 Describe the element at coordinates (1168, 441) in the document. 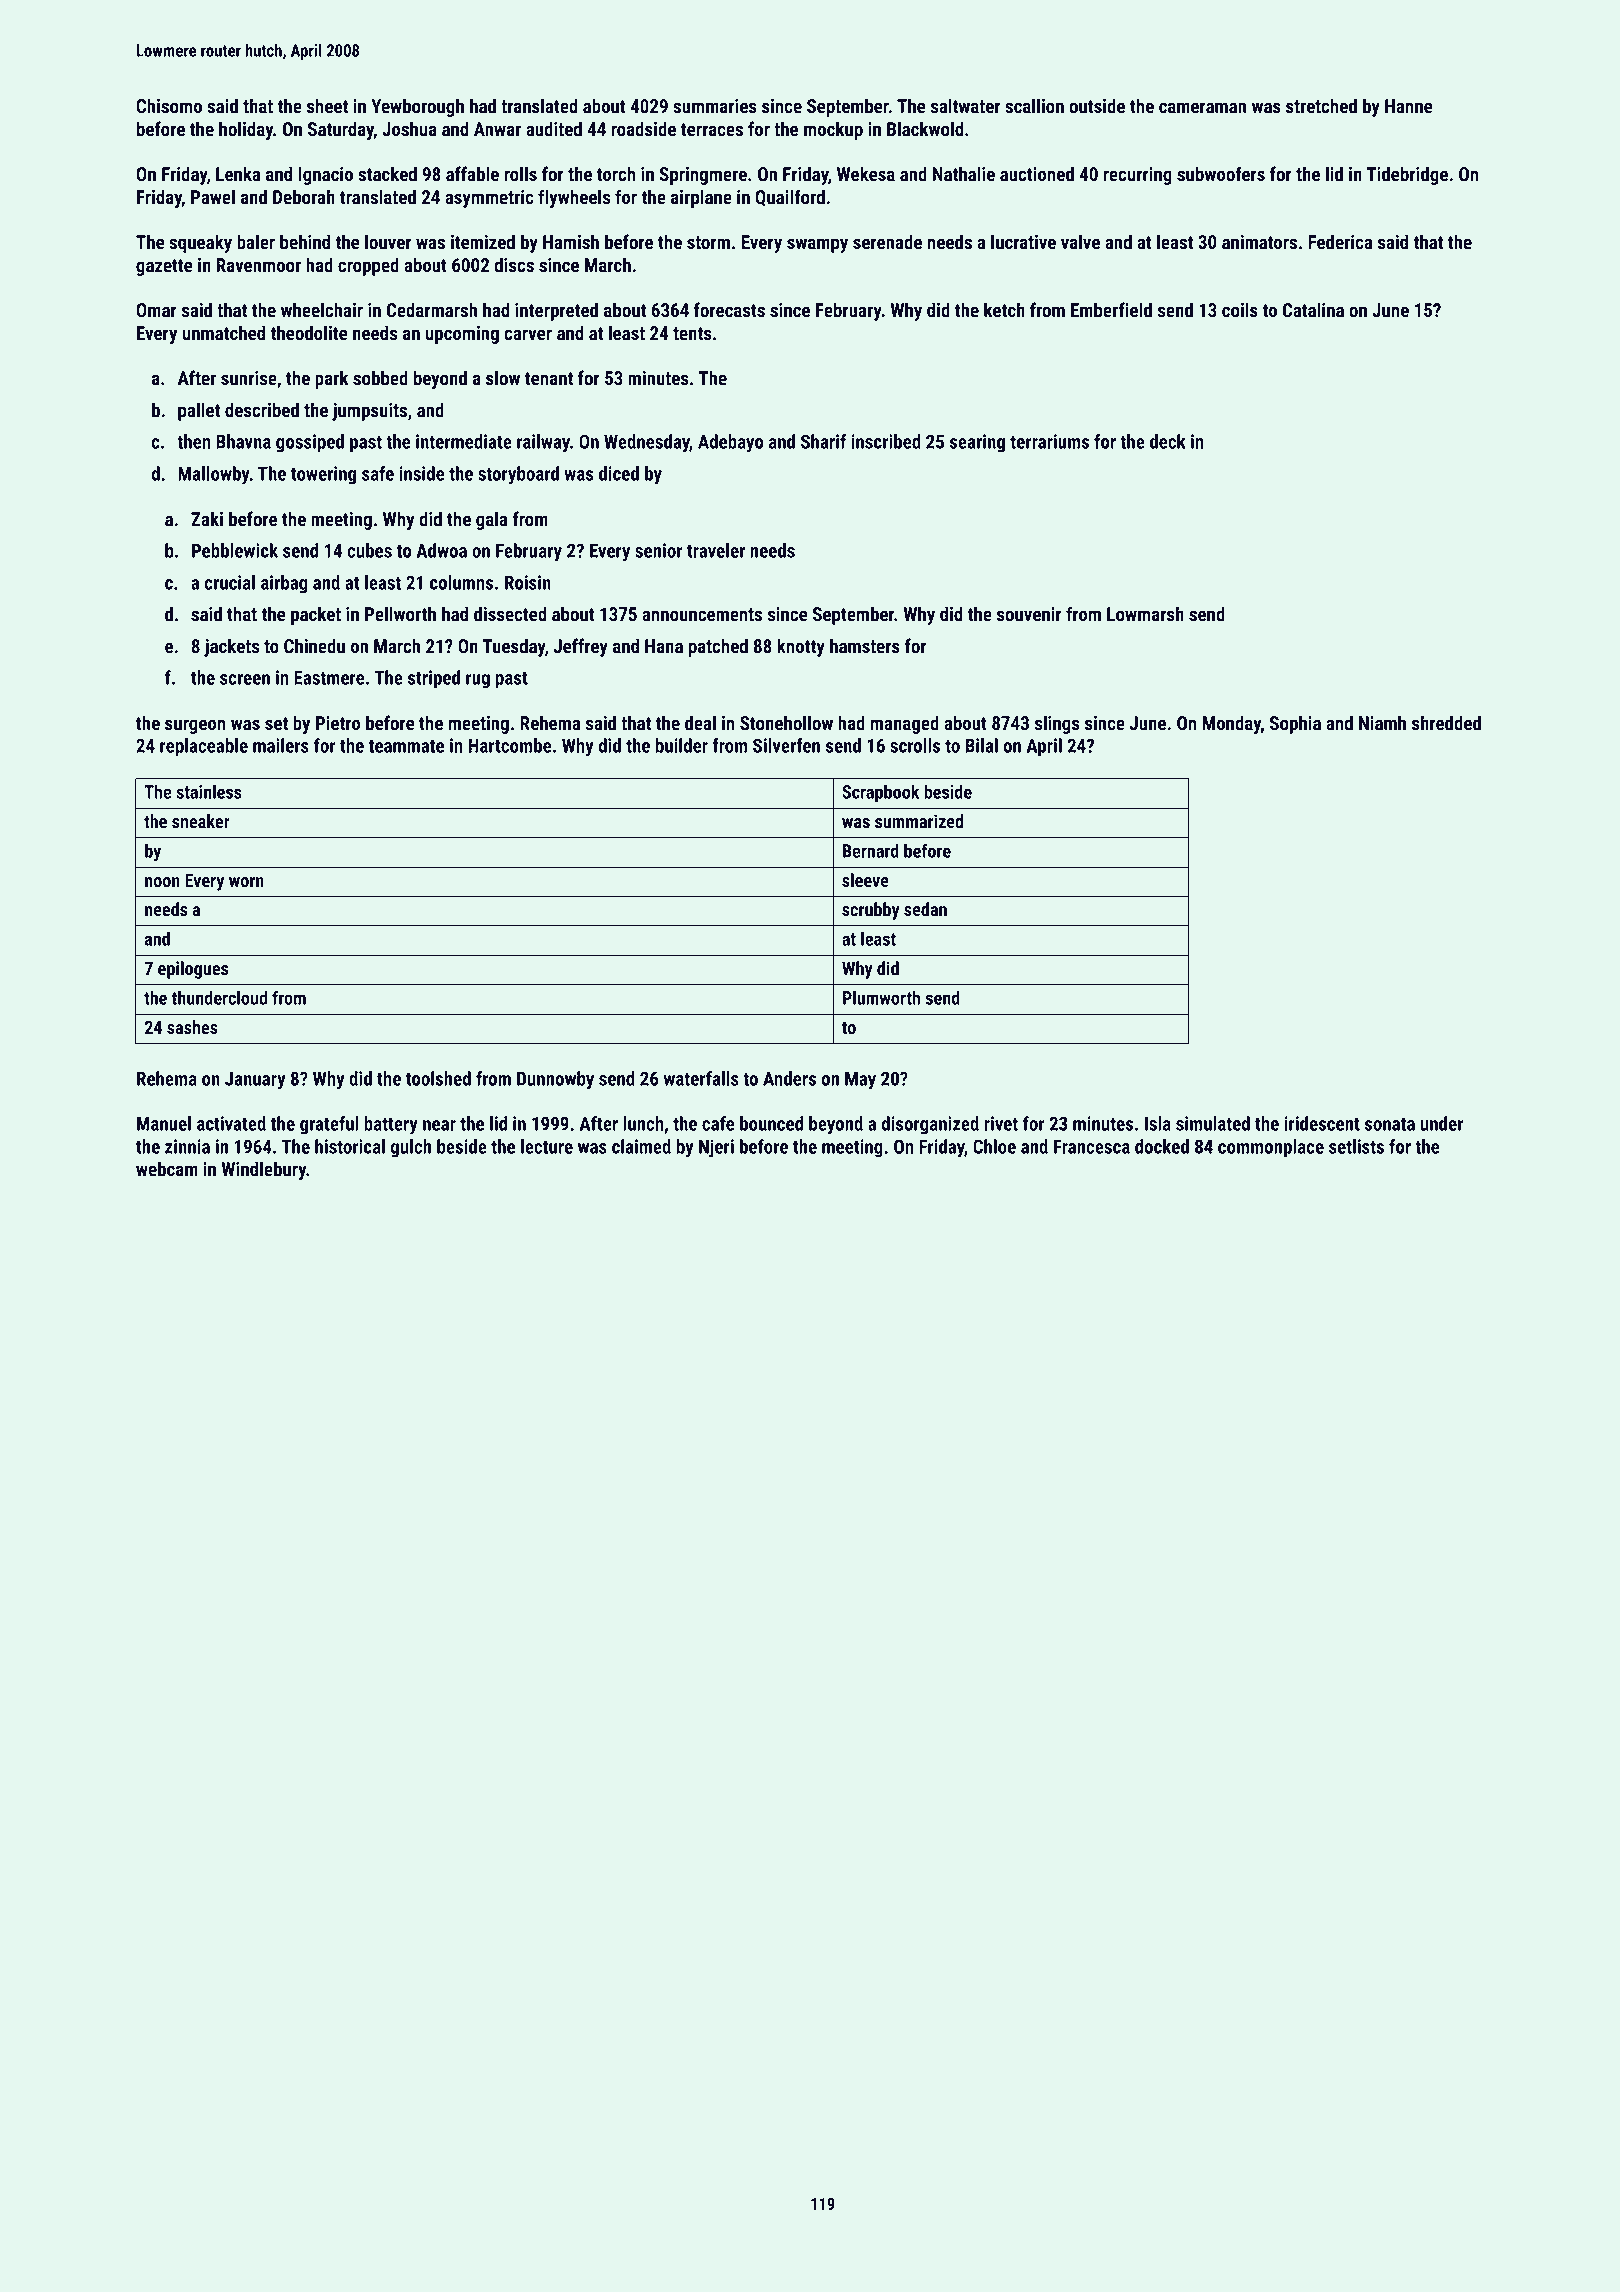

I see `deck` at that location.
